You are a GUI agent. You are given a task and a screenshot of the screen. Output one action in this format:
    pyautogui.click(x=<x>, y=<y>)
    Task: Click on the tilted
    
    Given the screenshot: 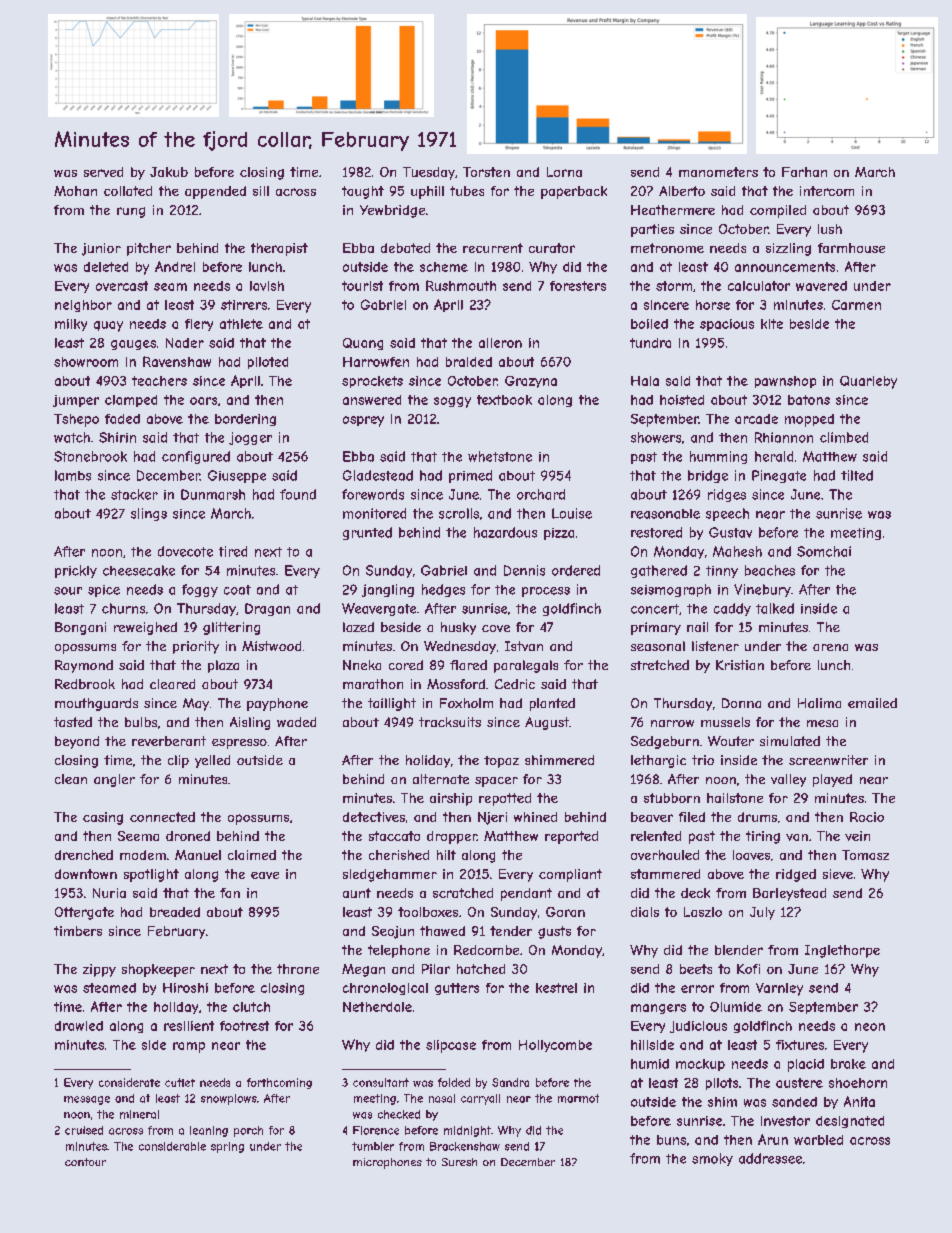 What is the action you would take?
    pyautogui.click(x=857, y=475)
